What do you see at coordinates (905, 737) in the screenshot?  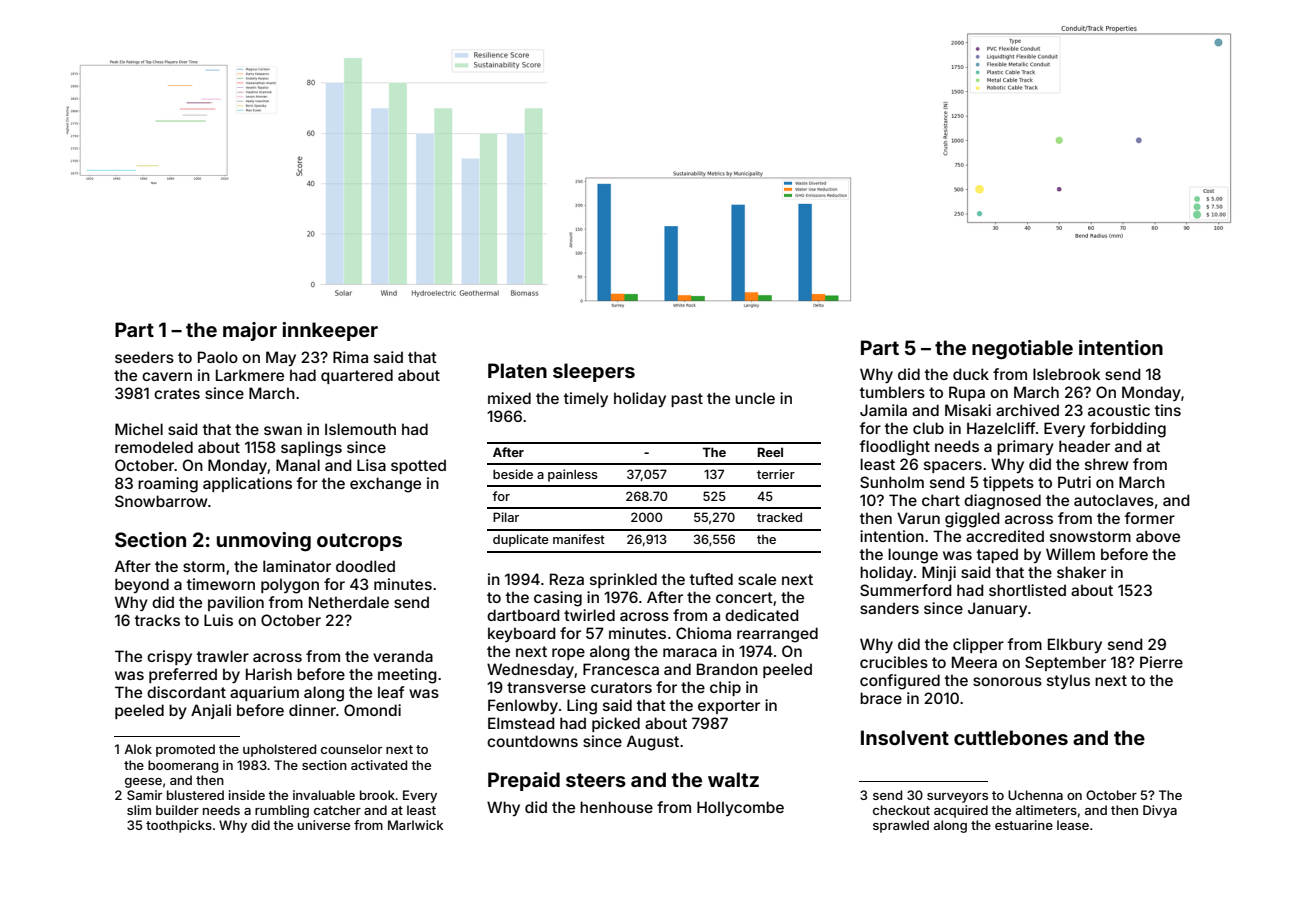 I see `Insolvent` at bounding box center [905, 737].
